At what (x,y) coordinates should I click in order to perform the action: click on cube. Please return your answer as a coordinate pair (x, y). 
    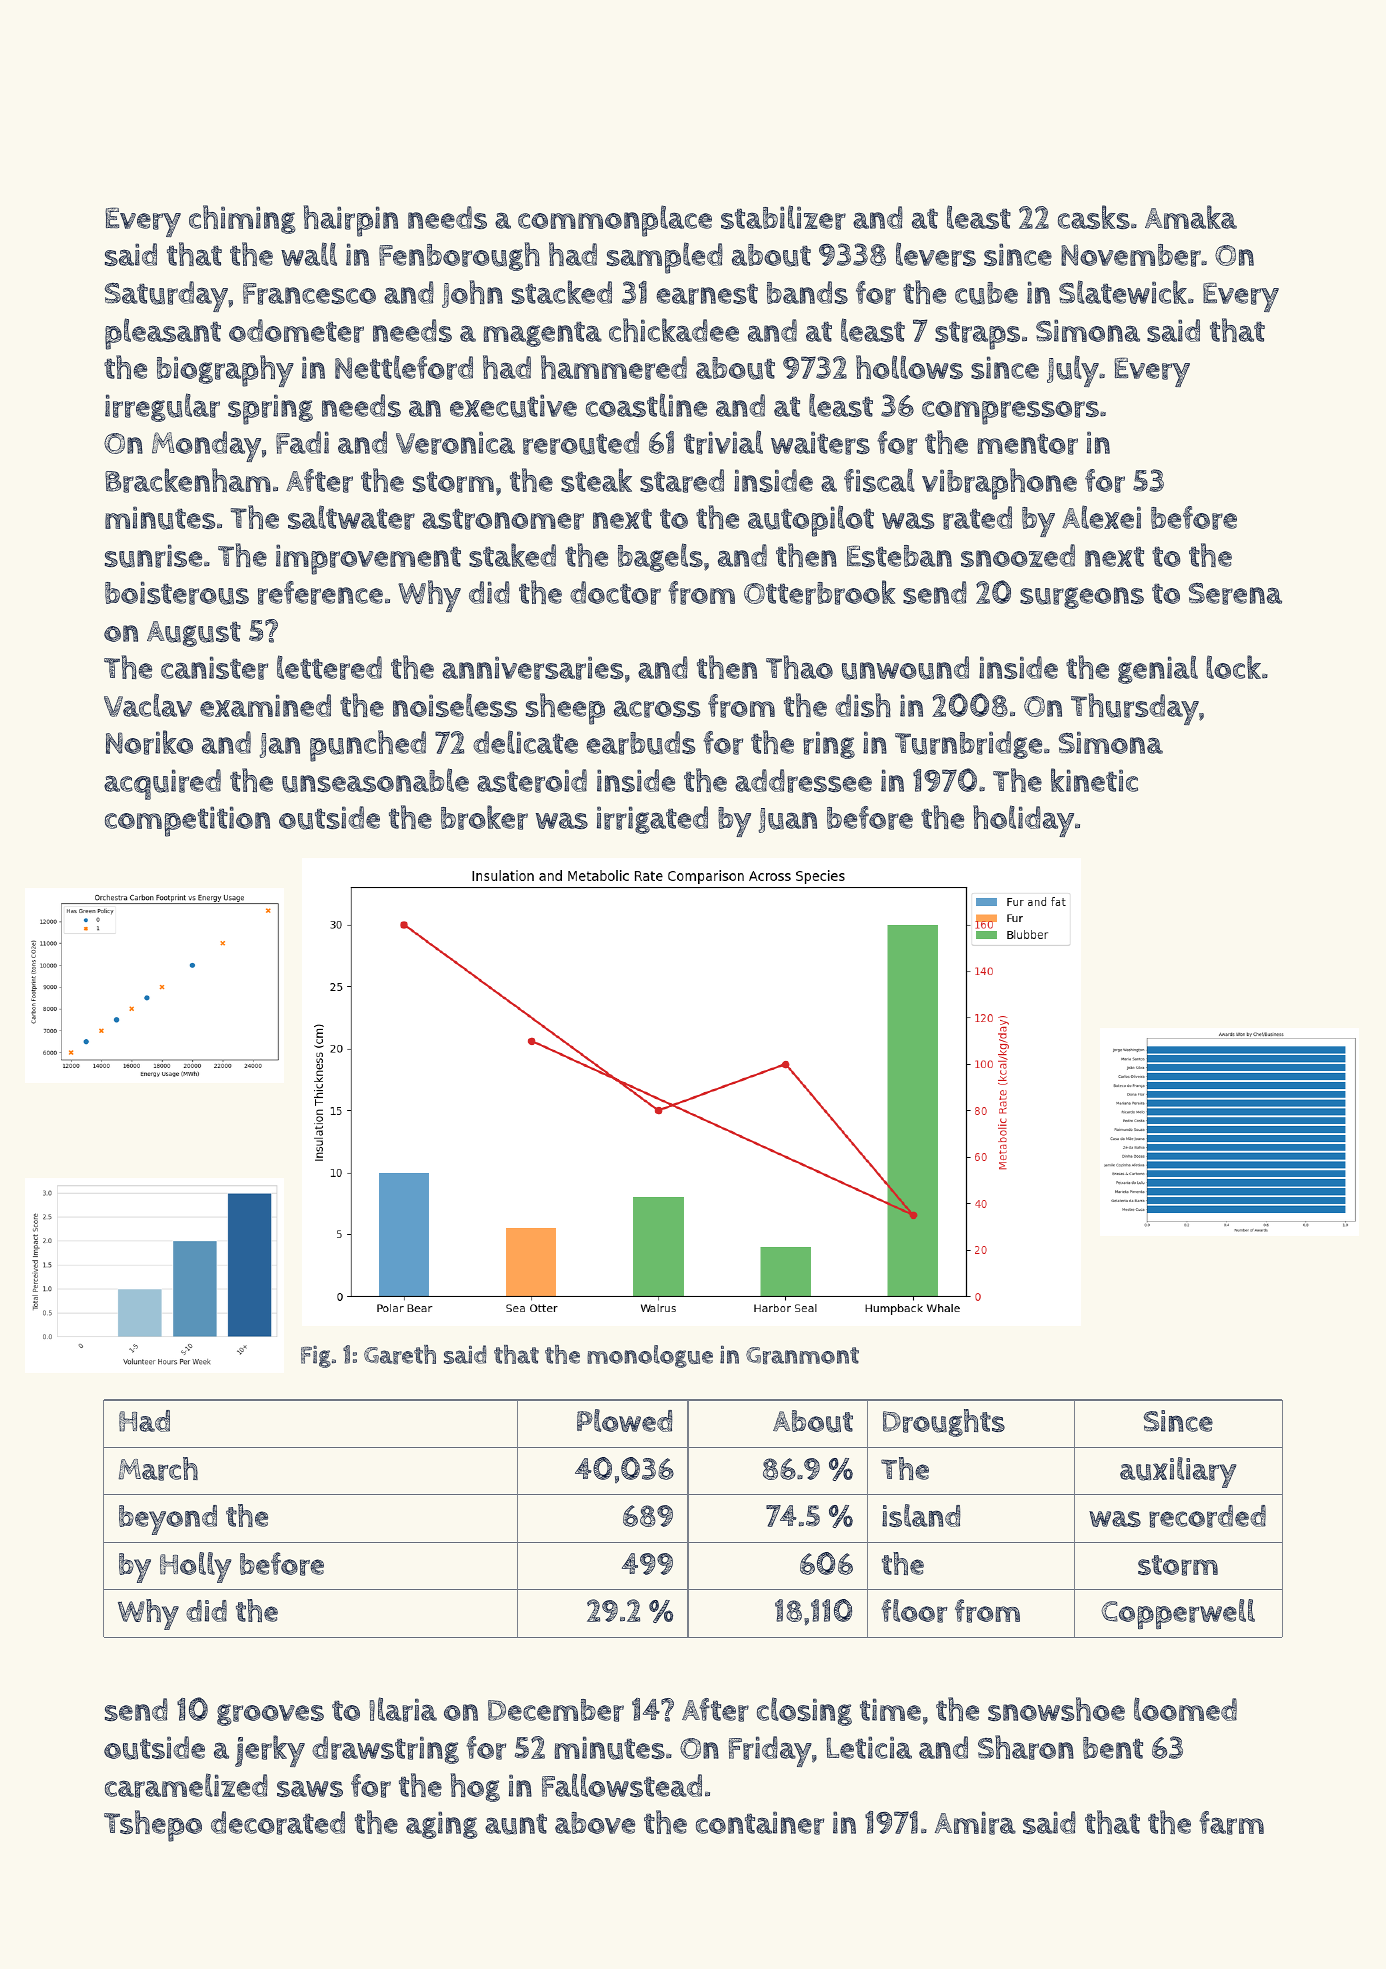
    Looking at the image, I should click on (986, 293).
